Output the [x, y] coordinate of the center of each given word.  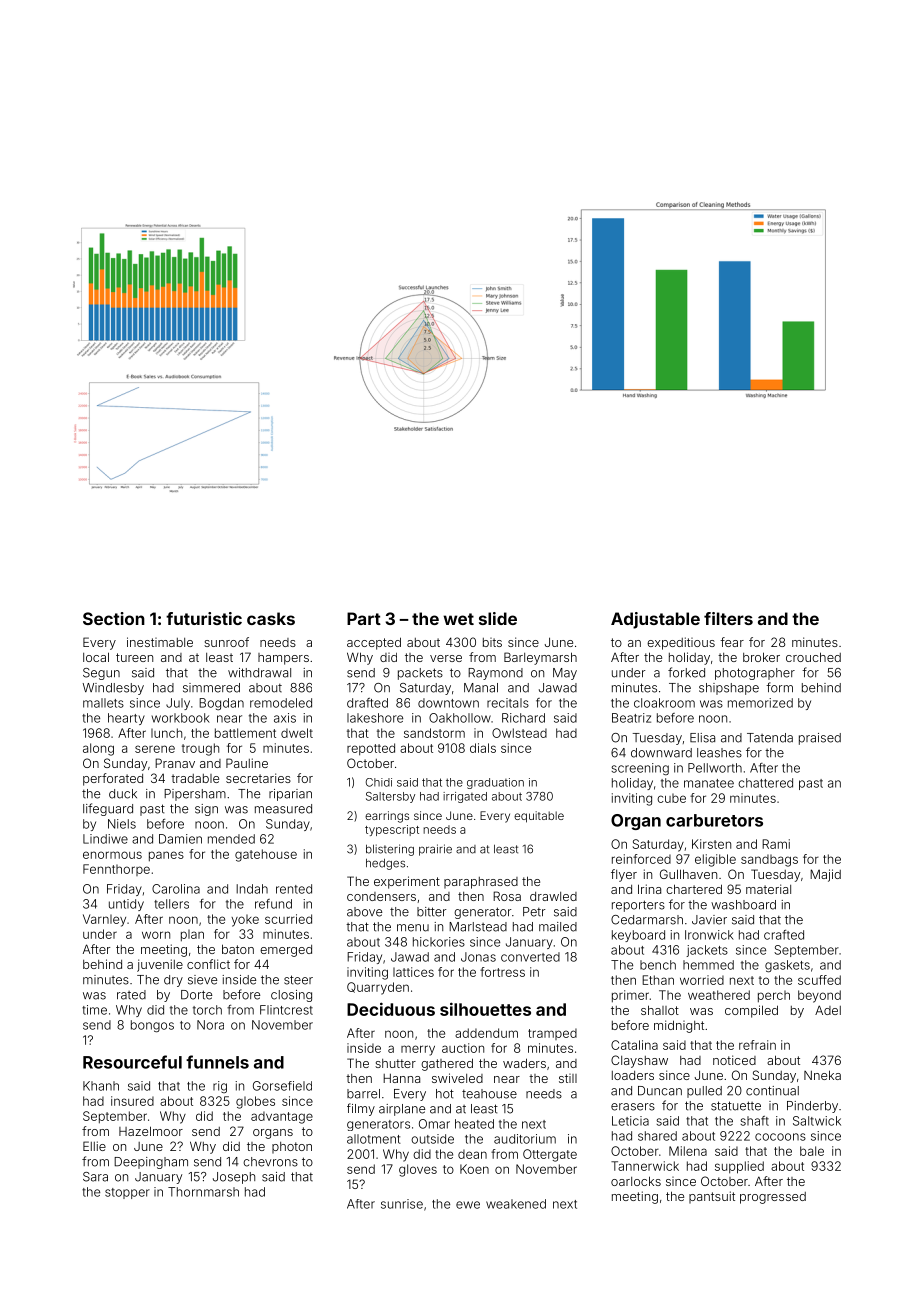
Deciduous [391, 1009]
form [779, 687]
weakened [516, 1204]
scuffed [819, 980]
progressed [773, 1198]
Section [114, 618]
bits [492, 642]
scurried [288, 919]
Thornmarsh [203, 1192]
